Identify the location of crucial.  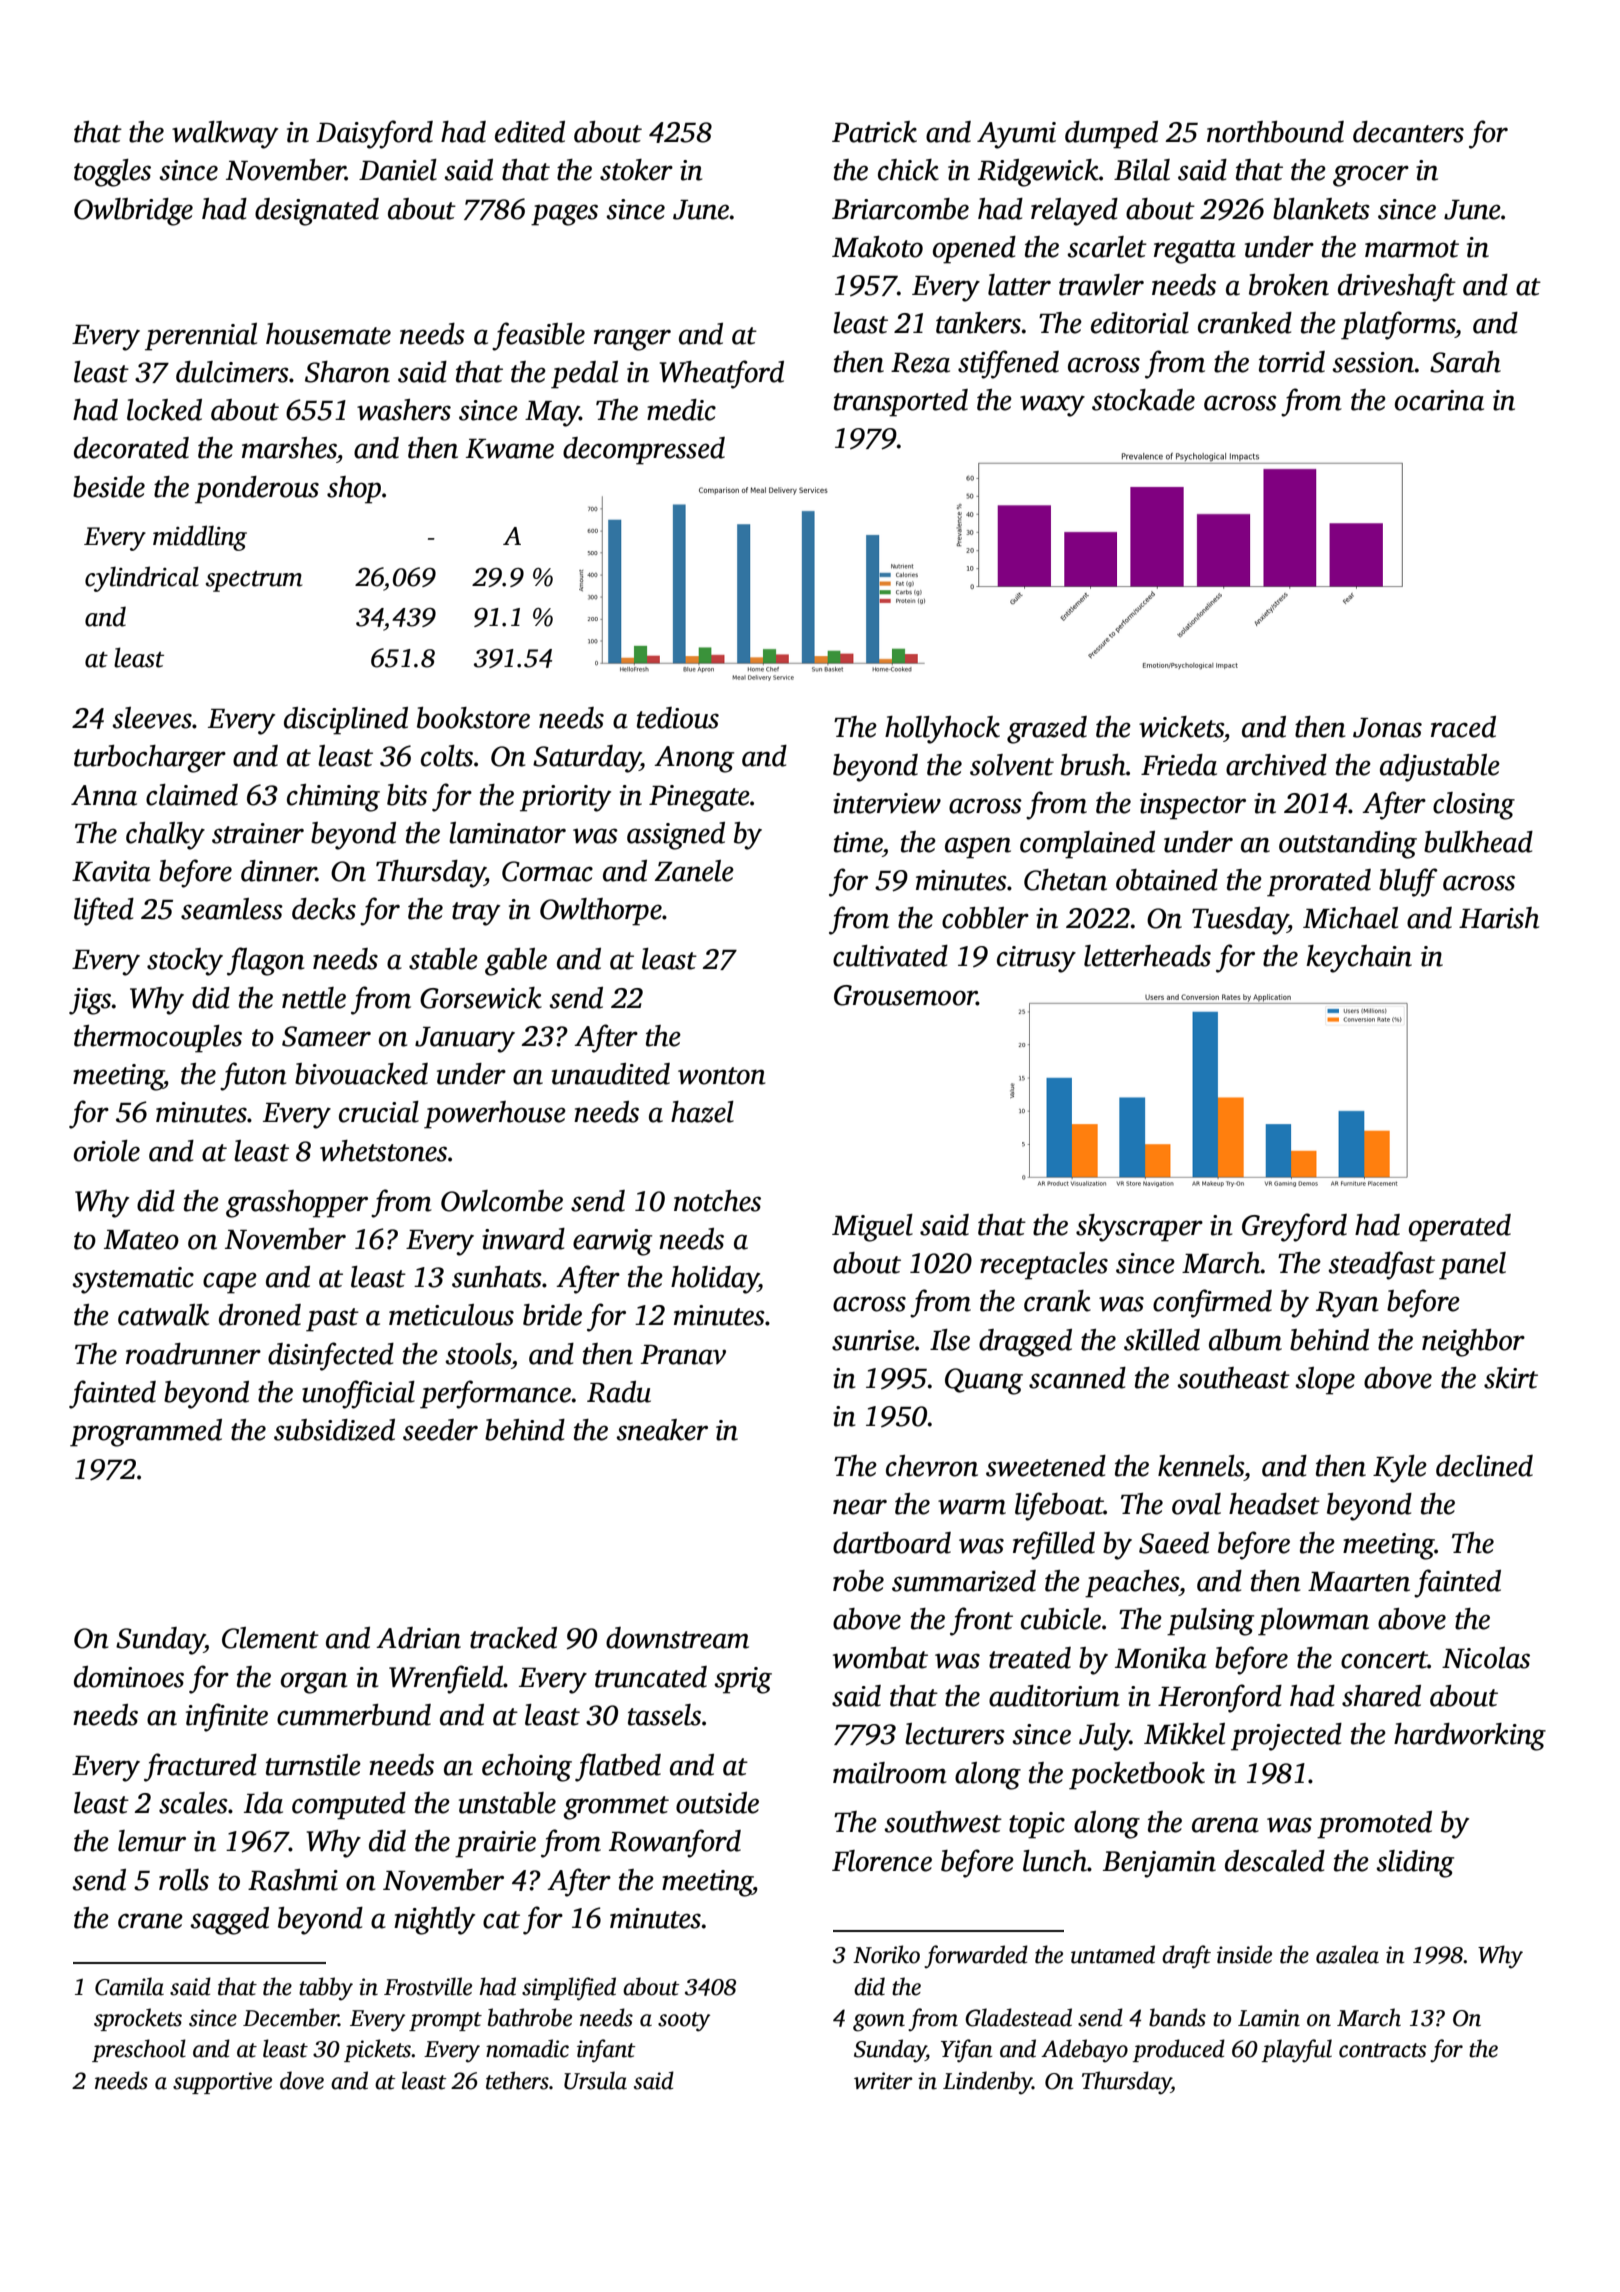
(379, 1112).
